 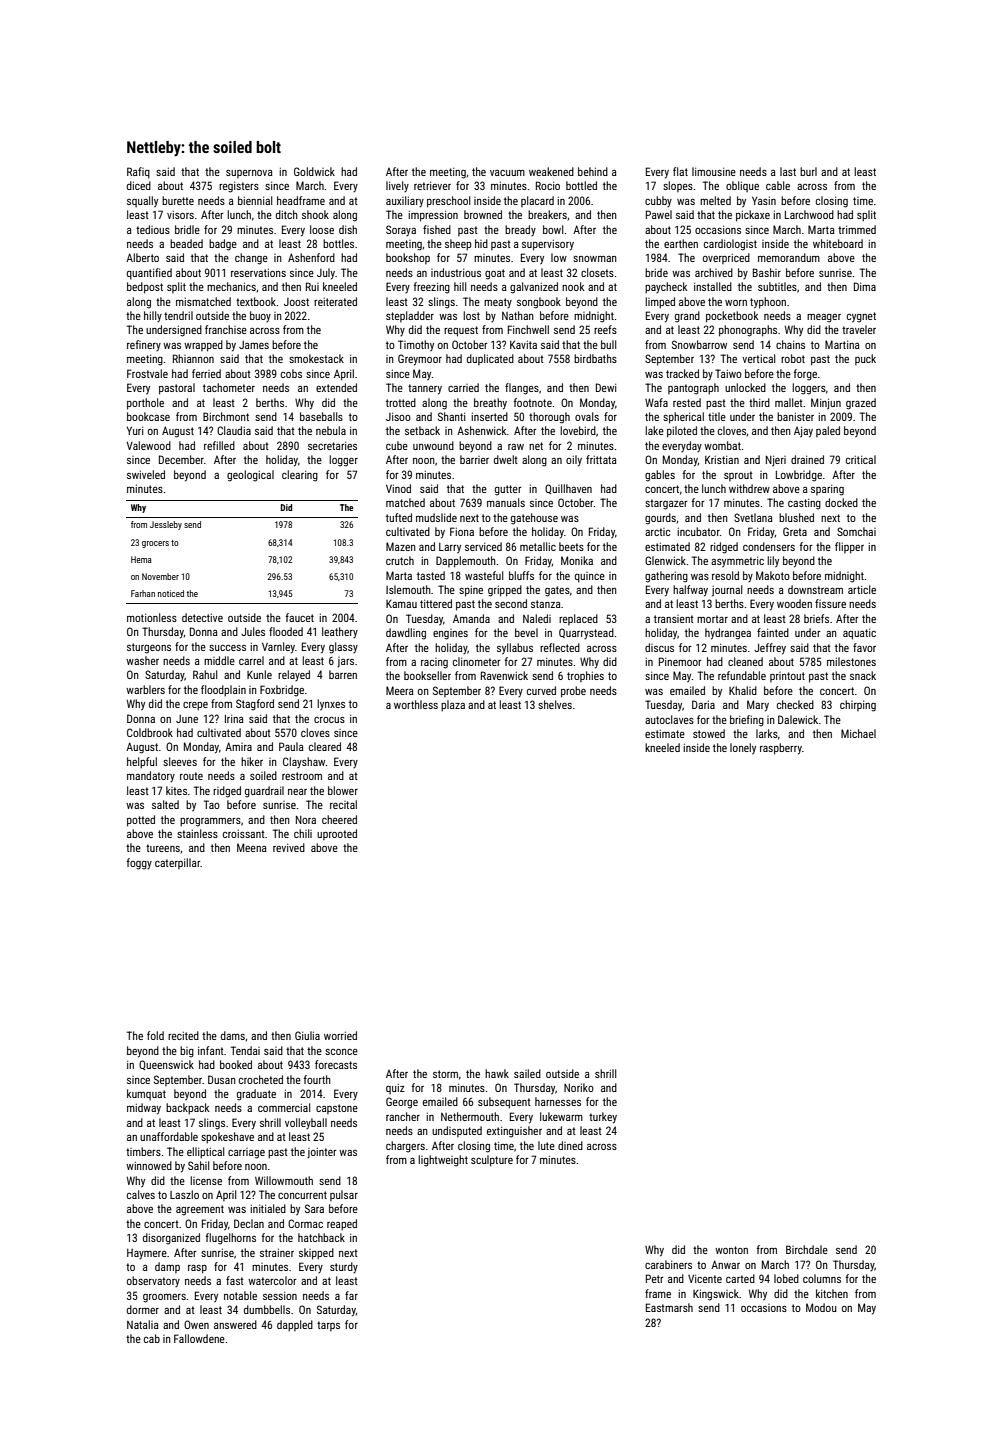 What do you see at coordinates (669, 1307) in the screenshot?
I see `Eastmarsh` at bounding box center [669, 1307].
